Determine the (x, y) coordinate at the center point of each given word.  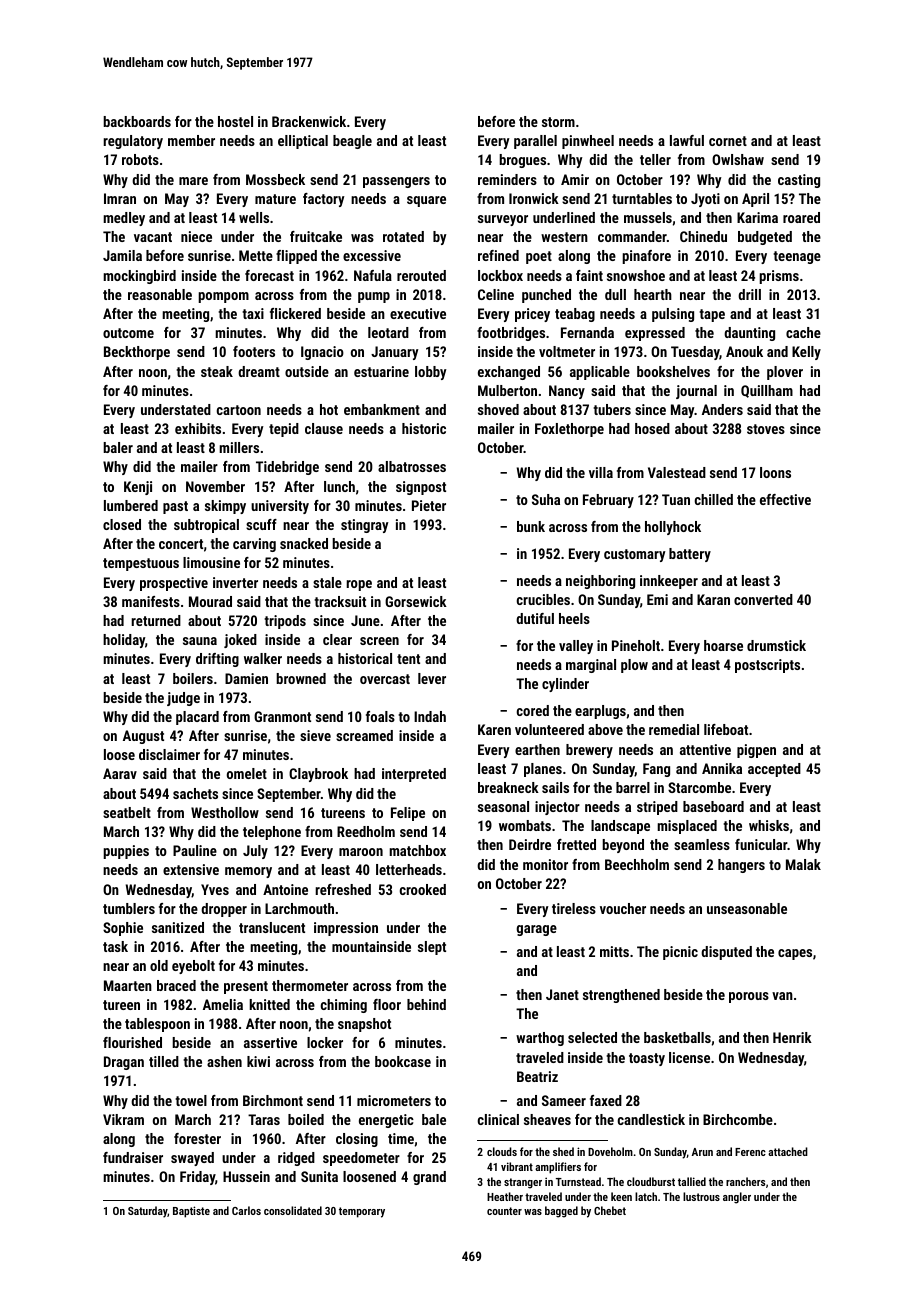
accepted (774, 770)
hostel (235, 121)
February (608, 501)
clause (324, 428)
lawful (687, 140)
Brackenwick (309, 121)
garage (536, 930)
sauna (200, 641)
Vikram (123, 1119)
